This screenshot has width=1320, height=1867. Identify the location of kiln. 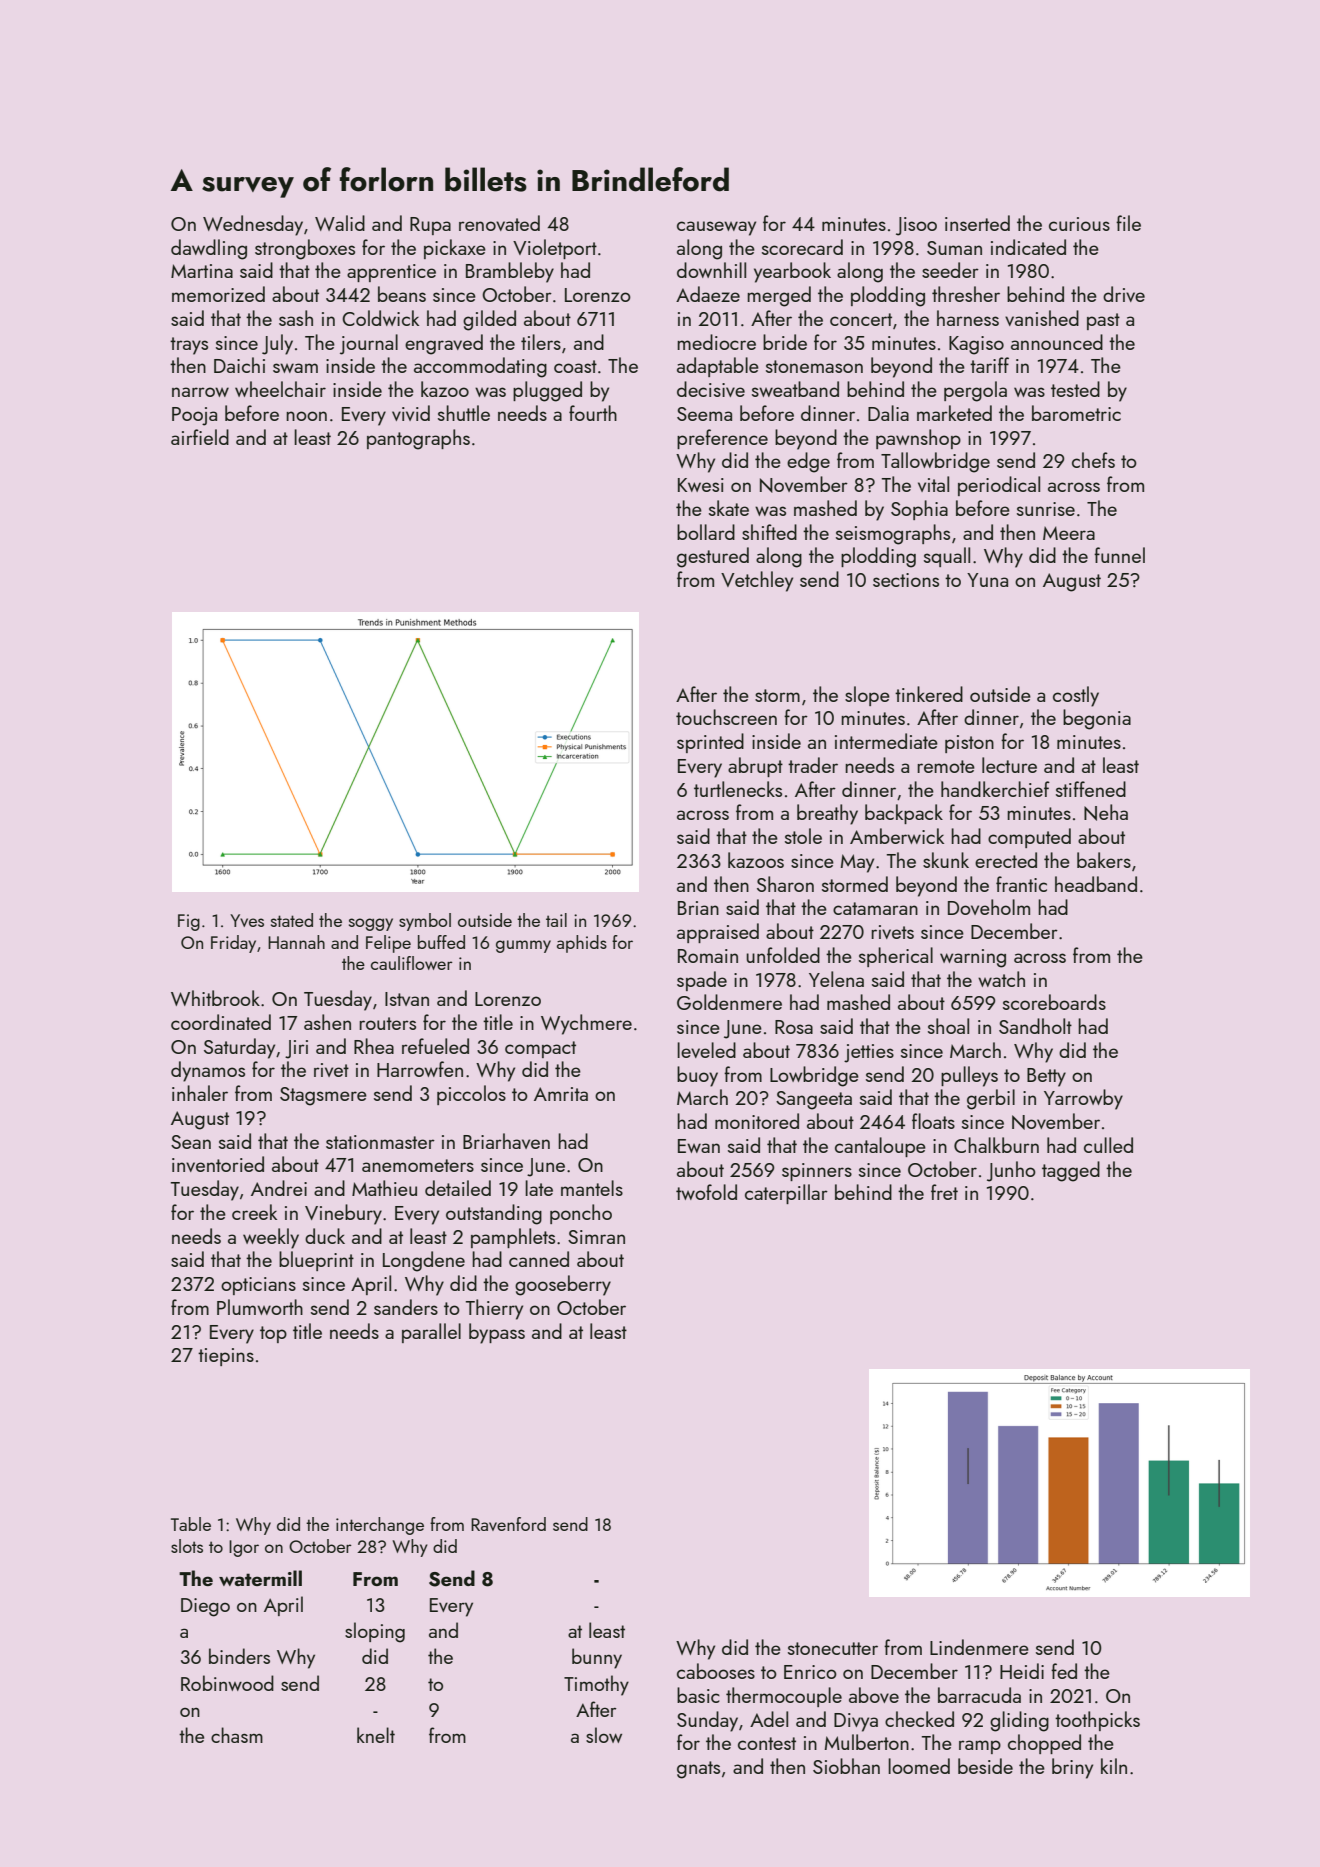
(1114, 1766).
